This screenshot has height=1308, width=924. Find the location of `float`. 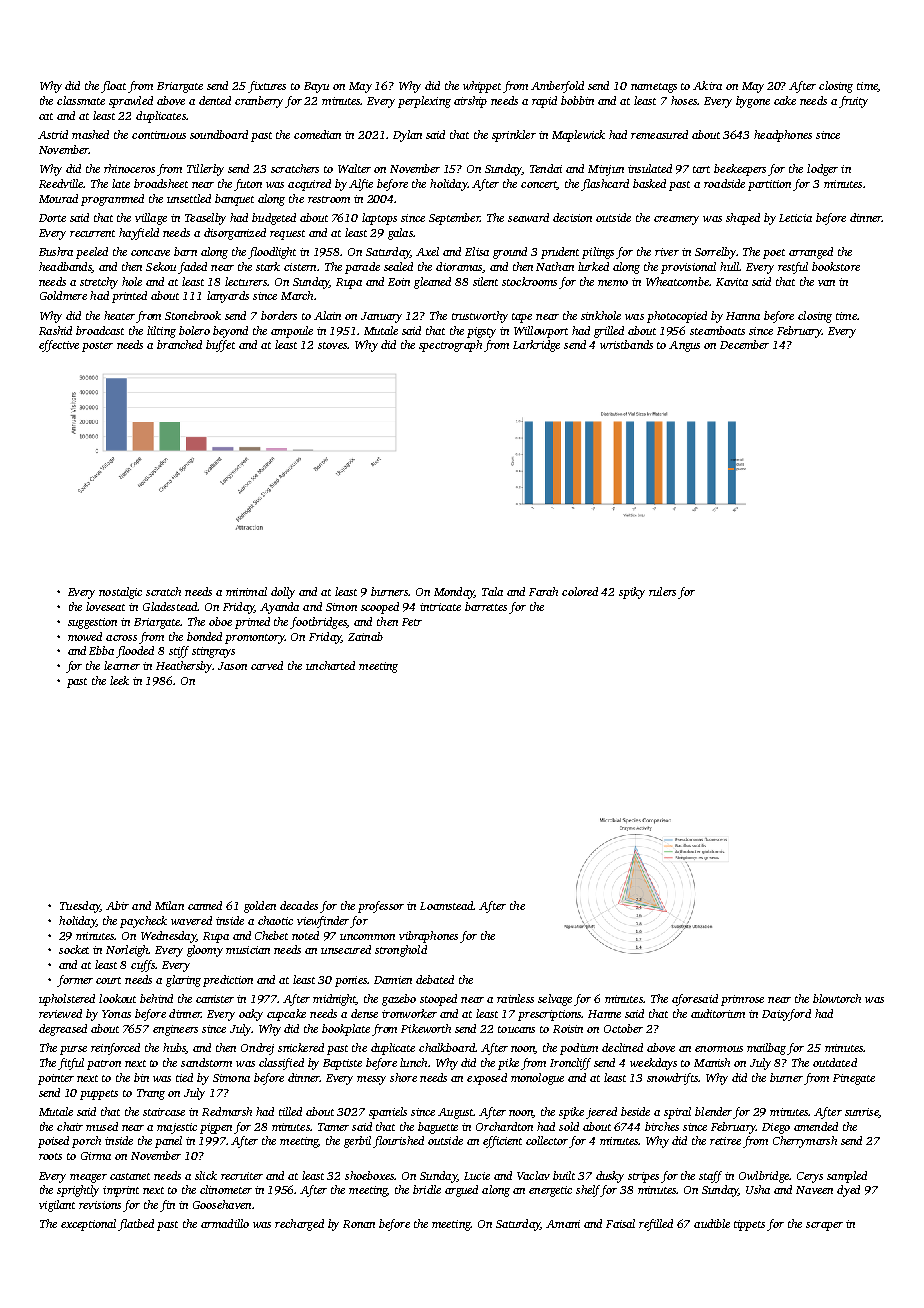

float is located at coordinates (113, 87).
